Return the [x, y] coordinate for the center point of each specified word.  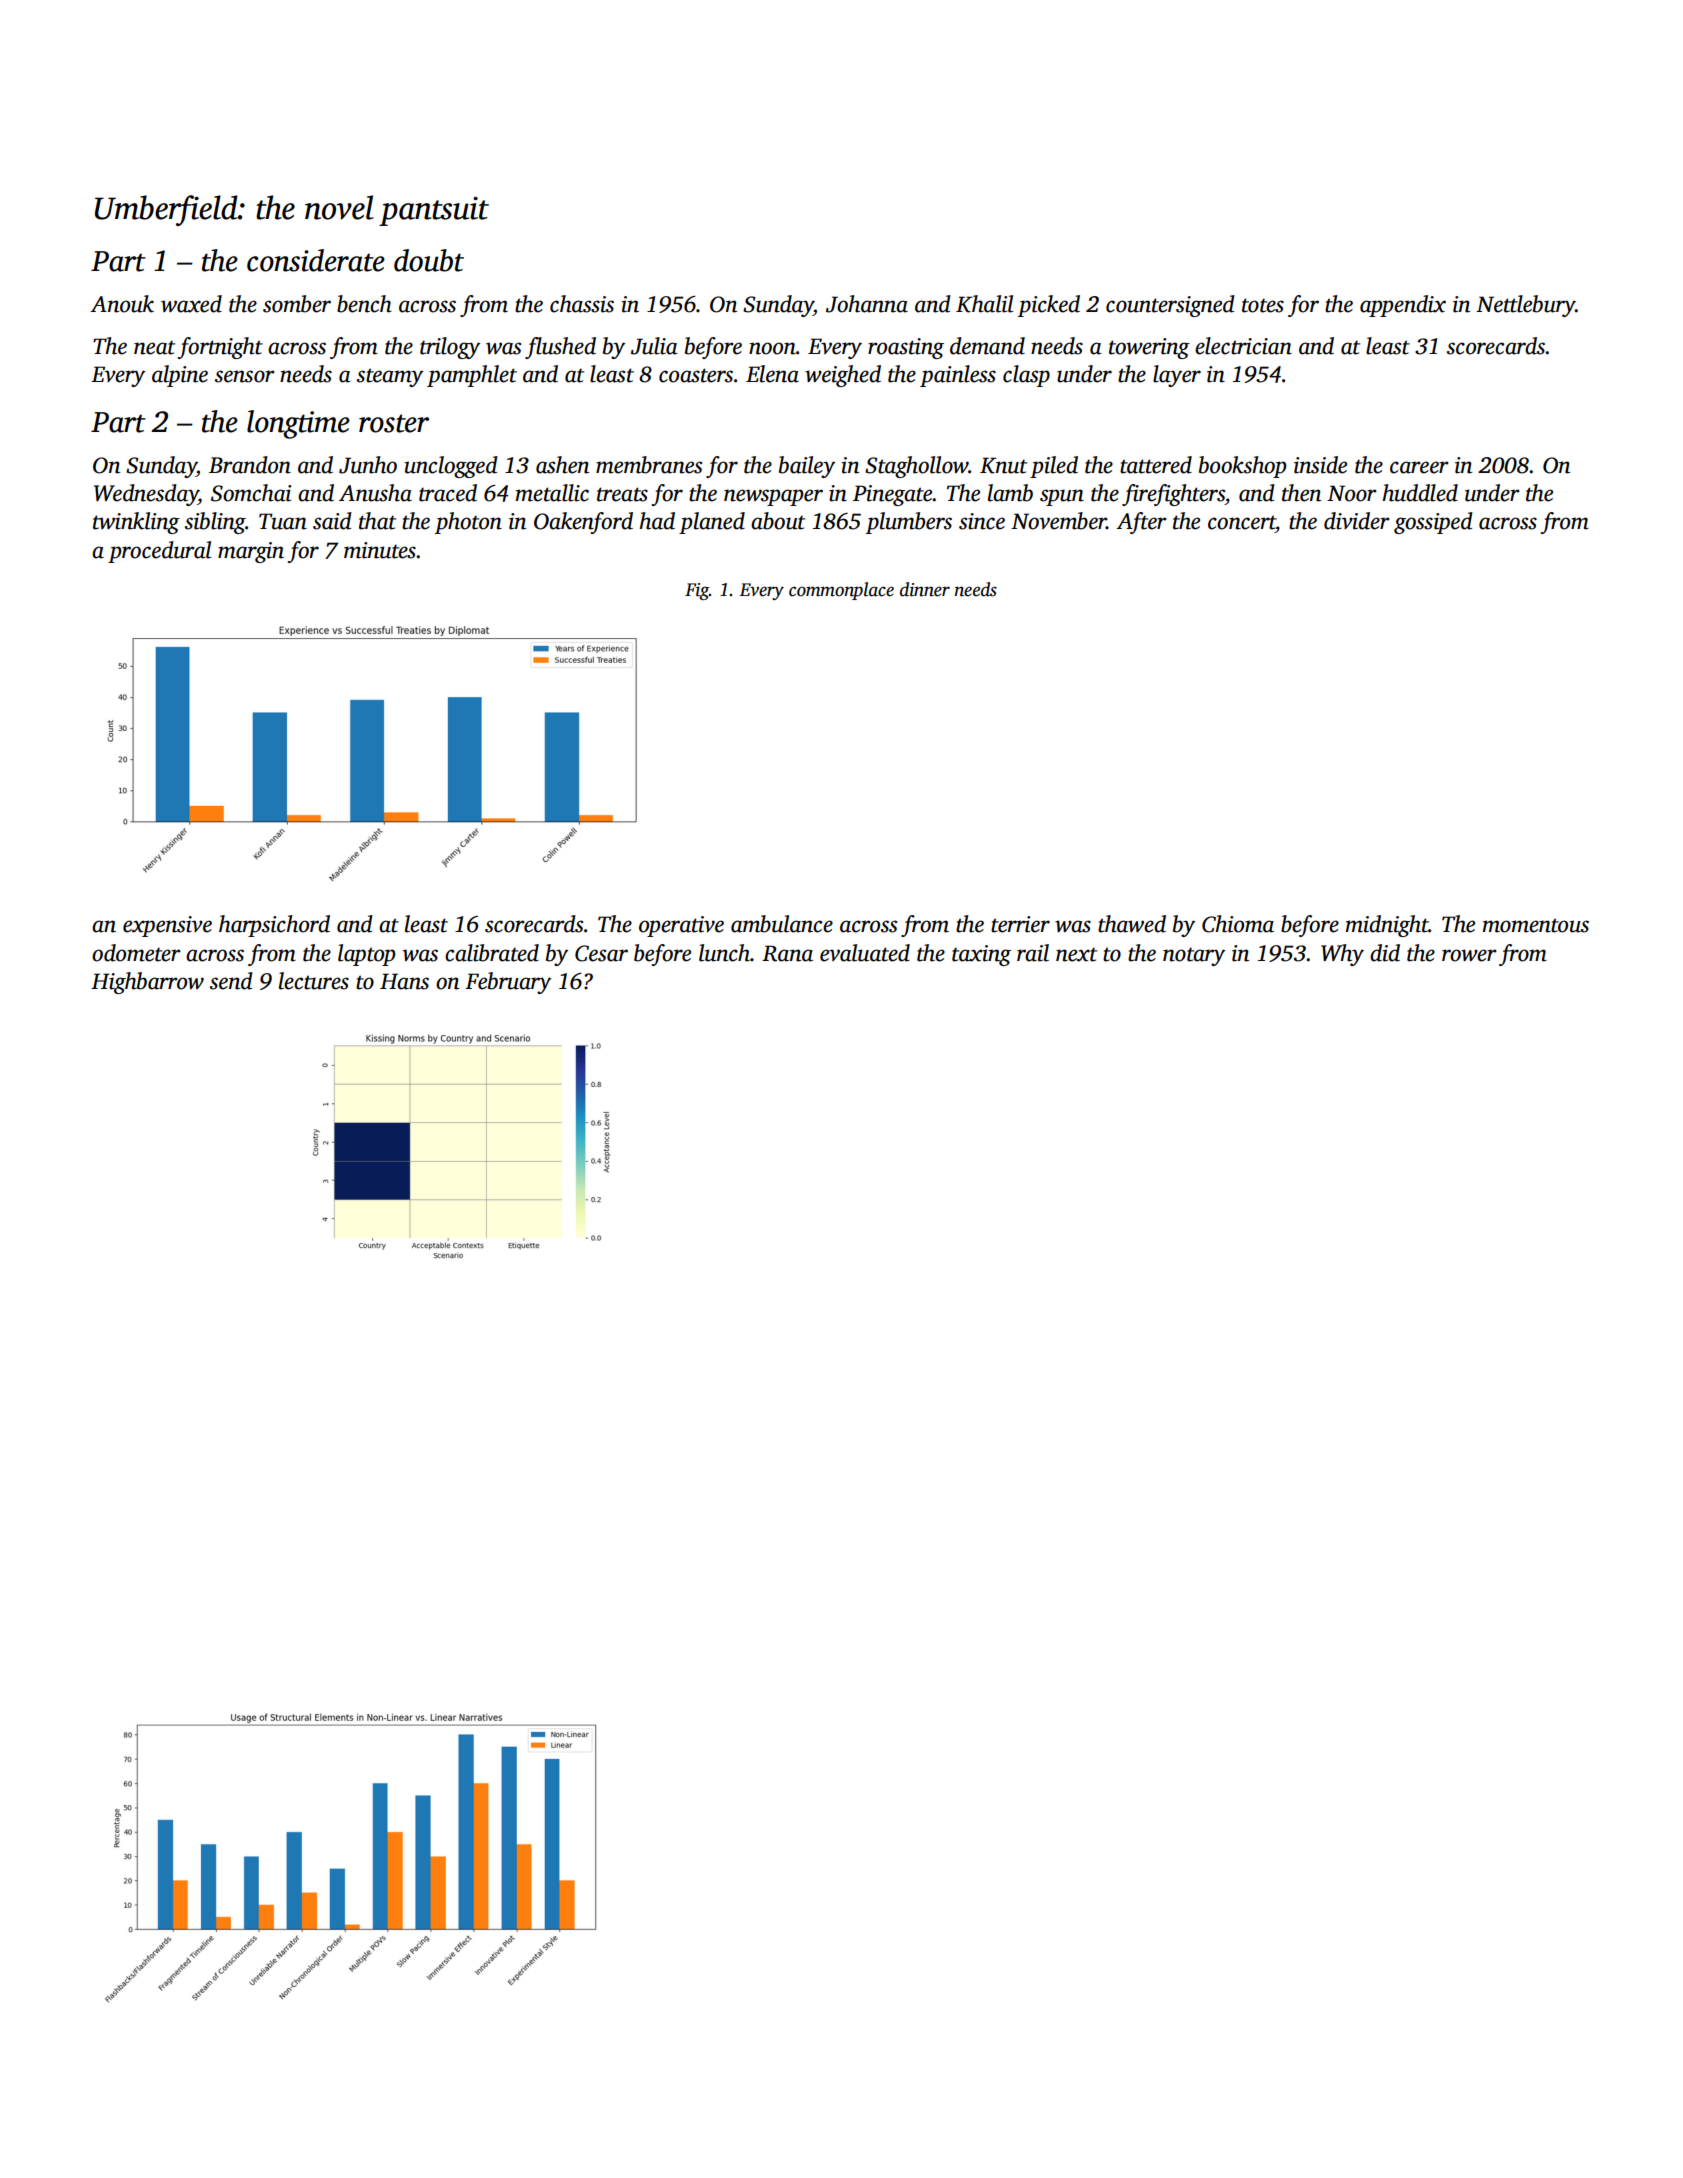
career [1419, 467]
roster [394, 423]
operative [681, 926]
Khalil [984, 304]
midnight [1387, 926]
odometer [136, 953]
